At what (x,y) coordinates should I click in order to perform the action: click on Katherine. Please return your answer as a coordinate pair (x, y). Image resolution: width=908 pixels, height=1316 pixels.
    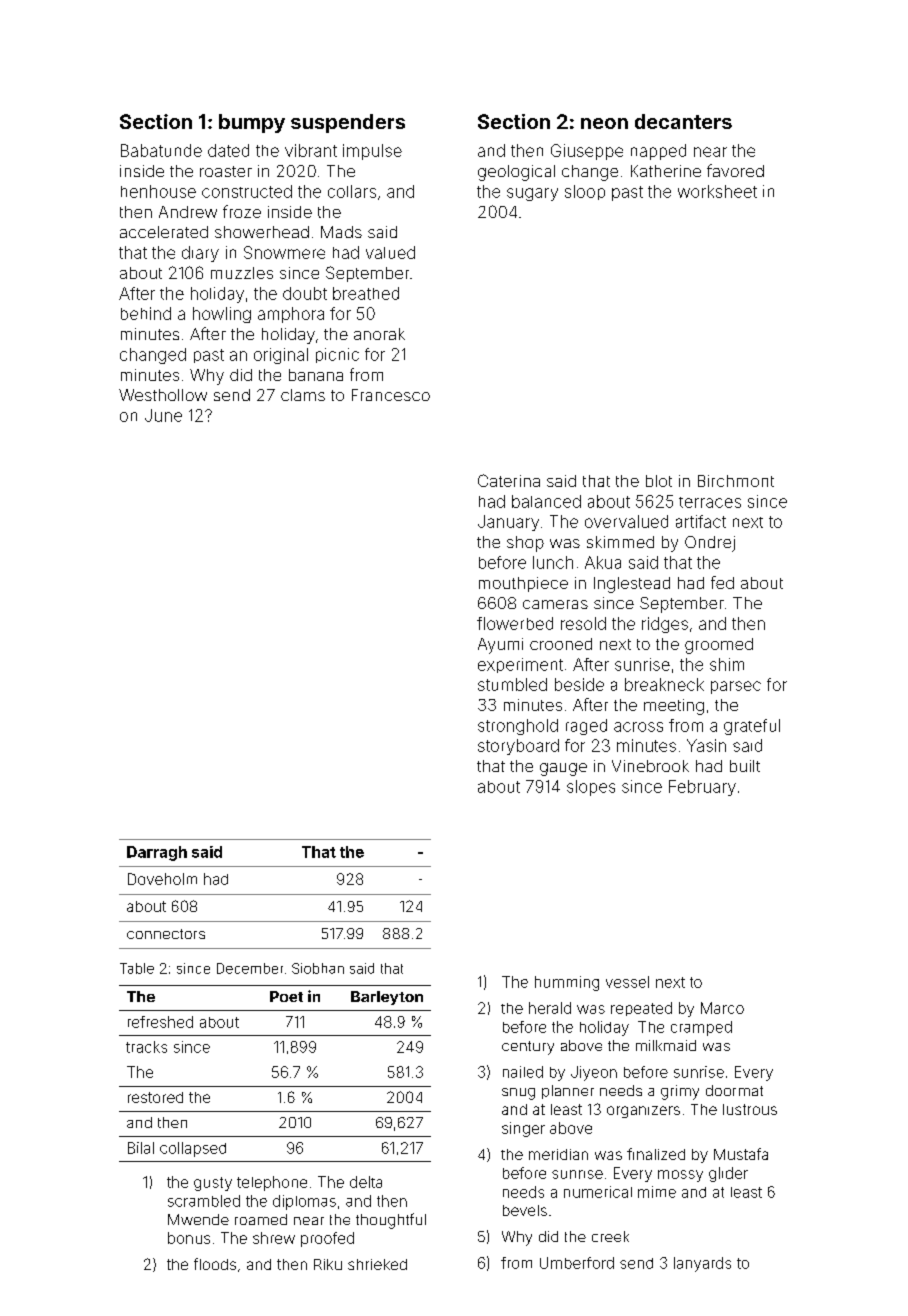
    Looking at the image, I should click on (666, 171).
